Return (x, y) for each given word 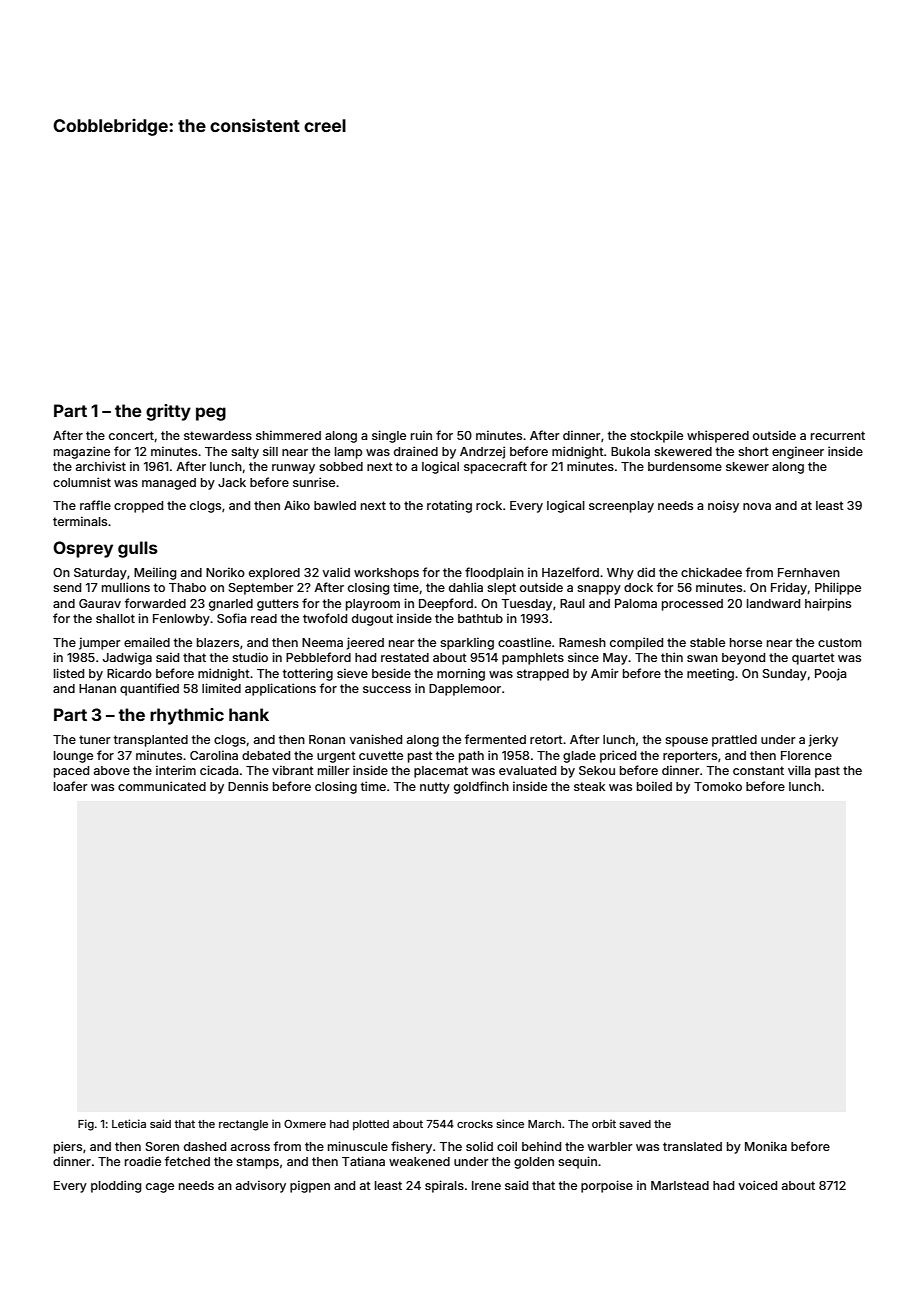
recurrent (838, 435)
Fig (86, 1125)
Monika (766, 1146)
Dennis (248, 786)
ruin (421, 435)
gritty (168, 412)
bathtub (480, 618)
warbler (610, 1146)
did (646, 572)
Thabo (187, 587)
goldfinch (481, 787)
